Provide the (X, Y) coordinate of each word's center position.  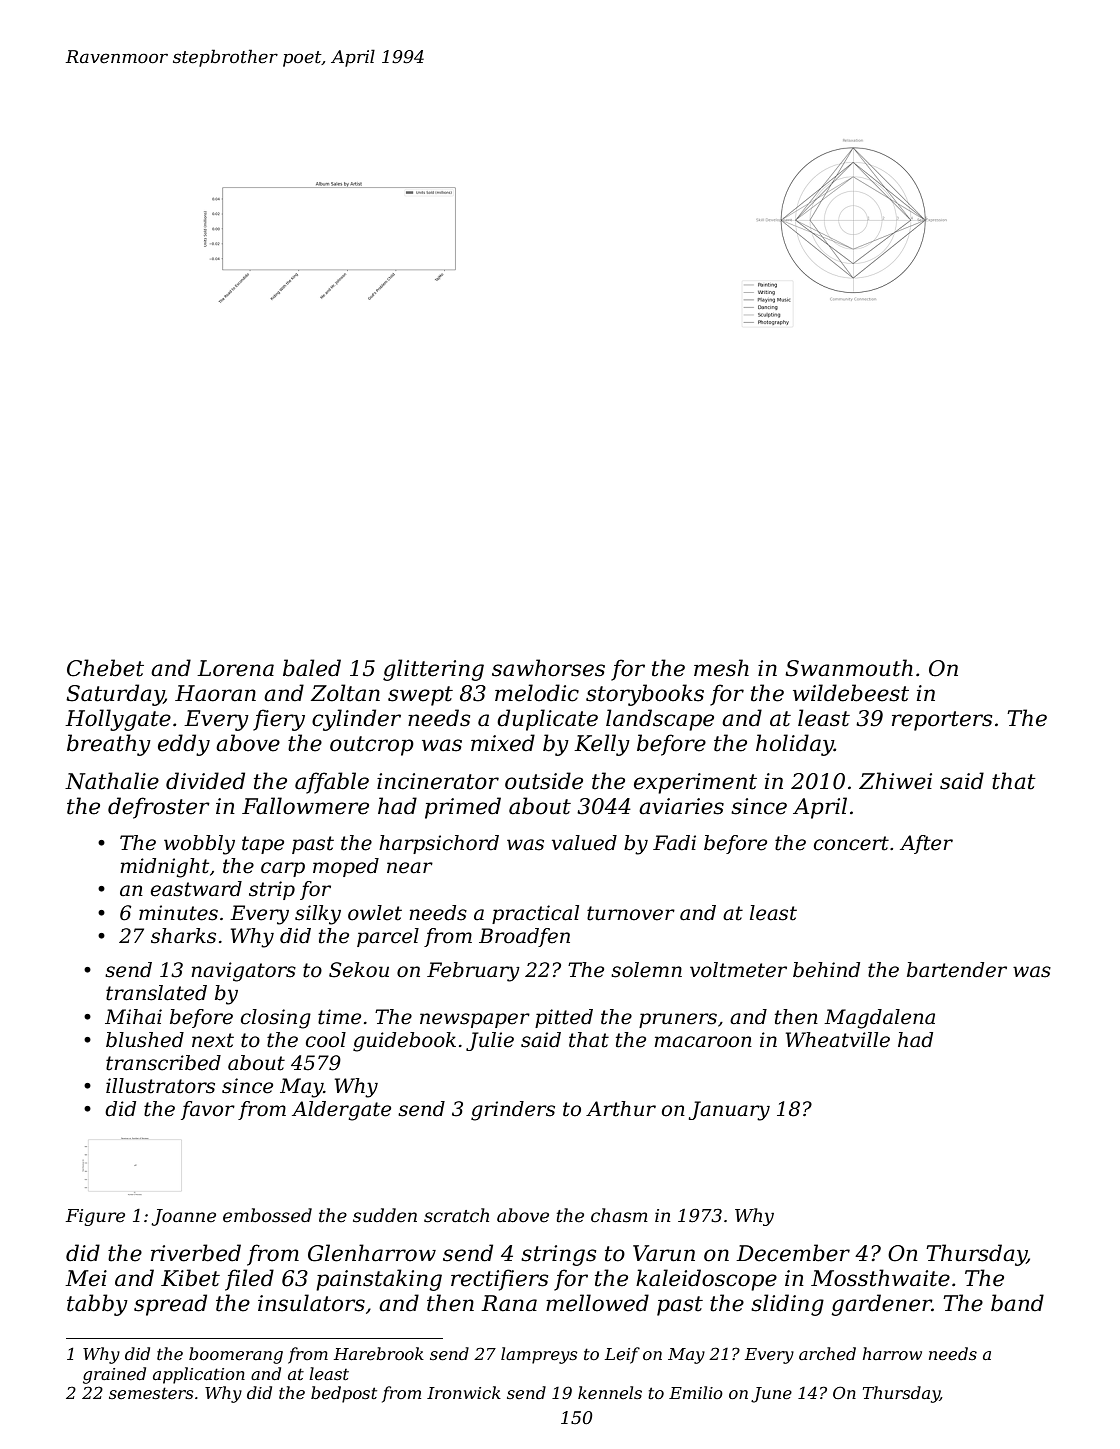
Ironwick (464, 1392)
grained (114, 1375)
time (339, 1017)
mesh (721, 668)
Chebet (105, 668)
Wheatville (838, 1040)
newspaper (475, 1020)
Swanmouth (849, 668)
